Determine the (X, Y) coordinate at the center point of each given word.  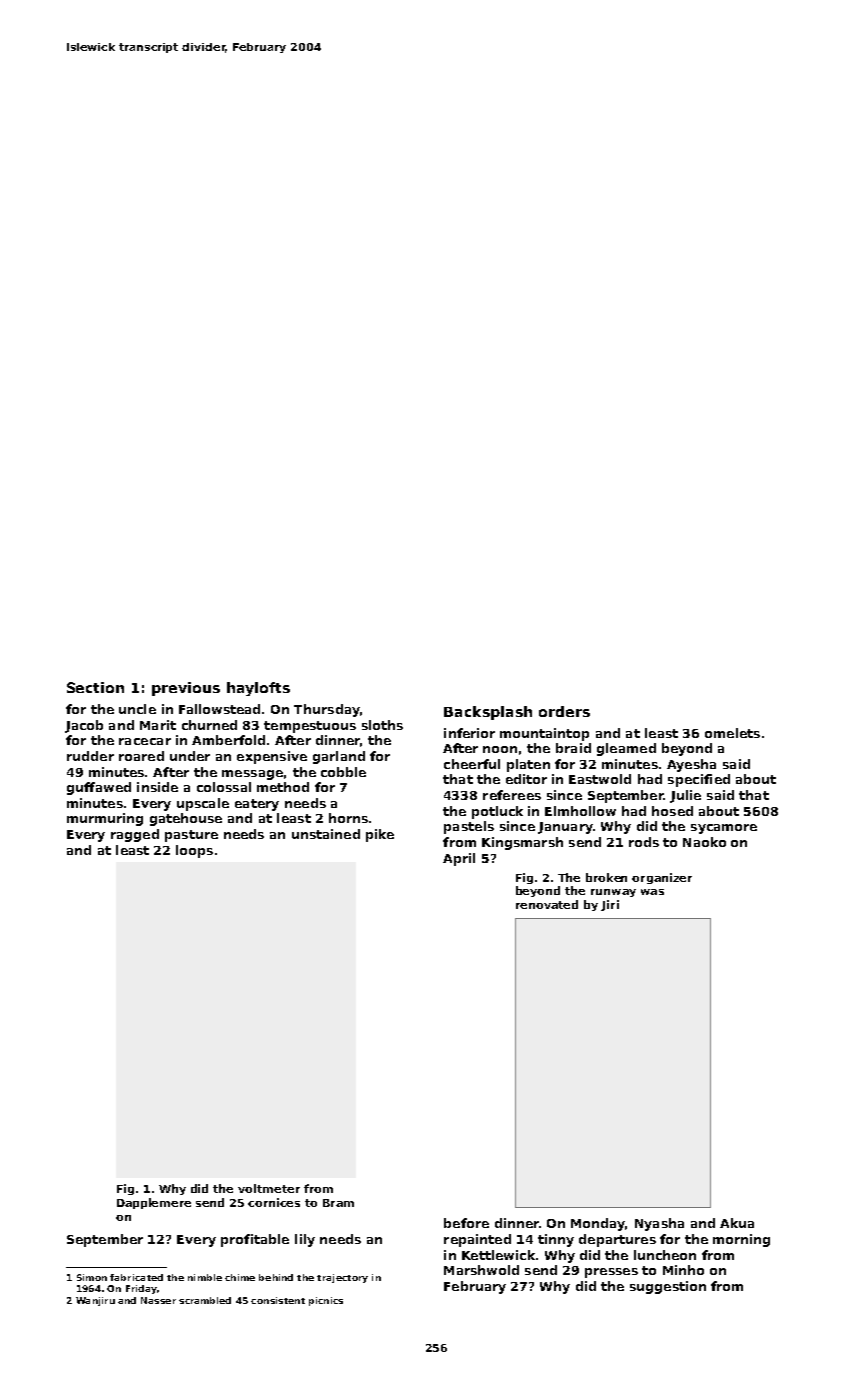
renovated (547, 904)
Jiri (610, 905)
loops (194, 851)
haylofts (258, 689)
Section (95, 687)
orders (564, 711)
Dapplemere (154, 1203)
